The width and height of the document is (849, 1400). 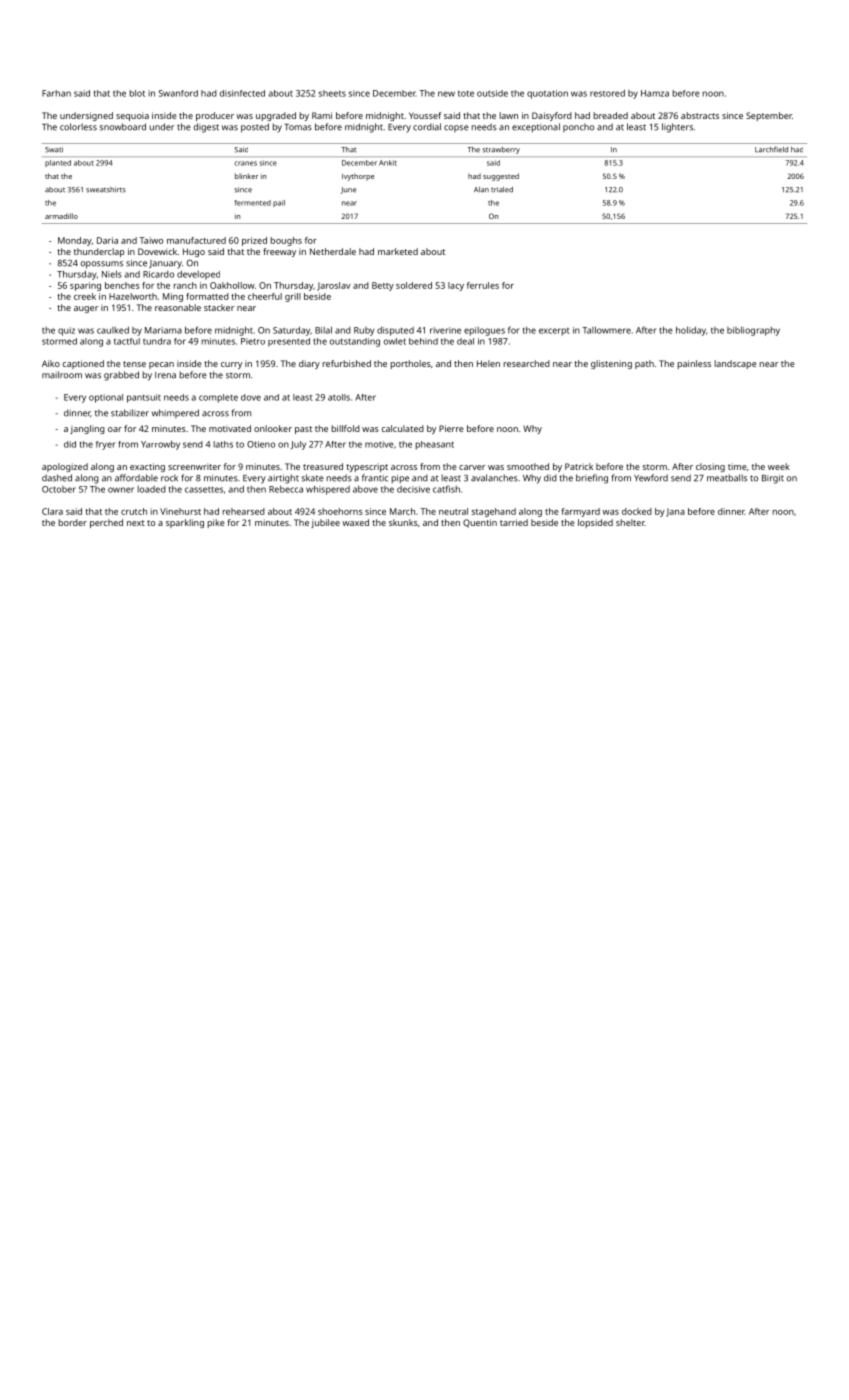 I want to click on sequoia, so click(x=132, y=116).
